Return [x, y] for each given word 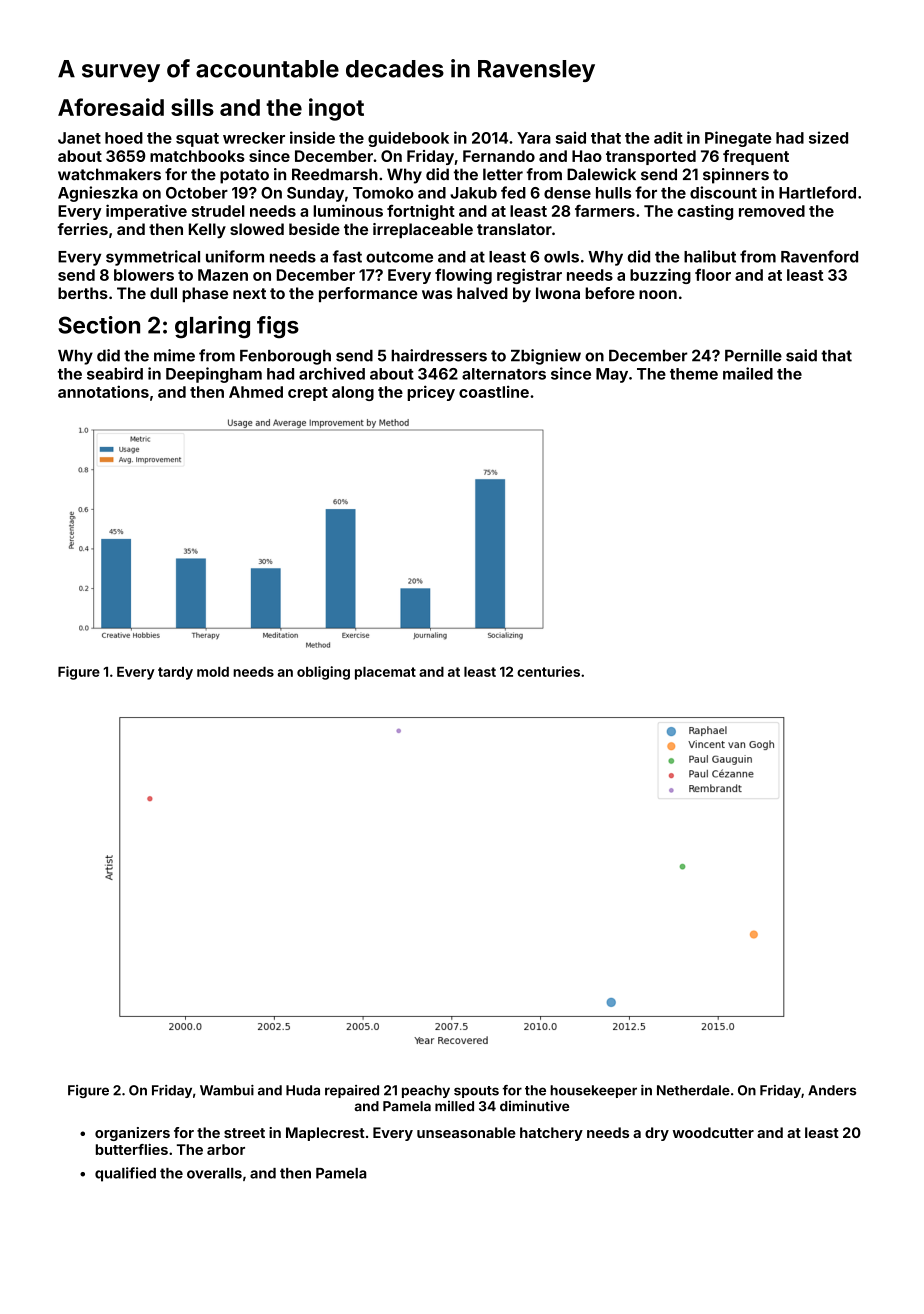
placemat [385, 673]
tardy [175, 673]
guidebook [408, 139]
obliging [323, 673]
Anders [832, 1090]
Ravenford [819, 256]
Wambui [227, 1090]
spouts [476, 1092]
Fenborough [285, 357]
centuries [548, 671]
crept [308, 394]
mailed [748, 373]
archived [332, 373]
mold [213, 672]
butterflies [132, 1149]
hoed [124, 138]
